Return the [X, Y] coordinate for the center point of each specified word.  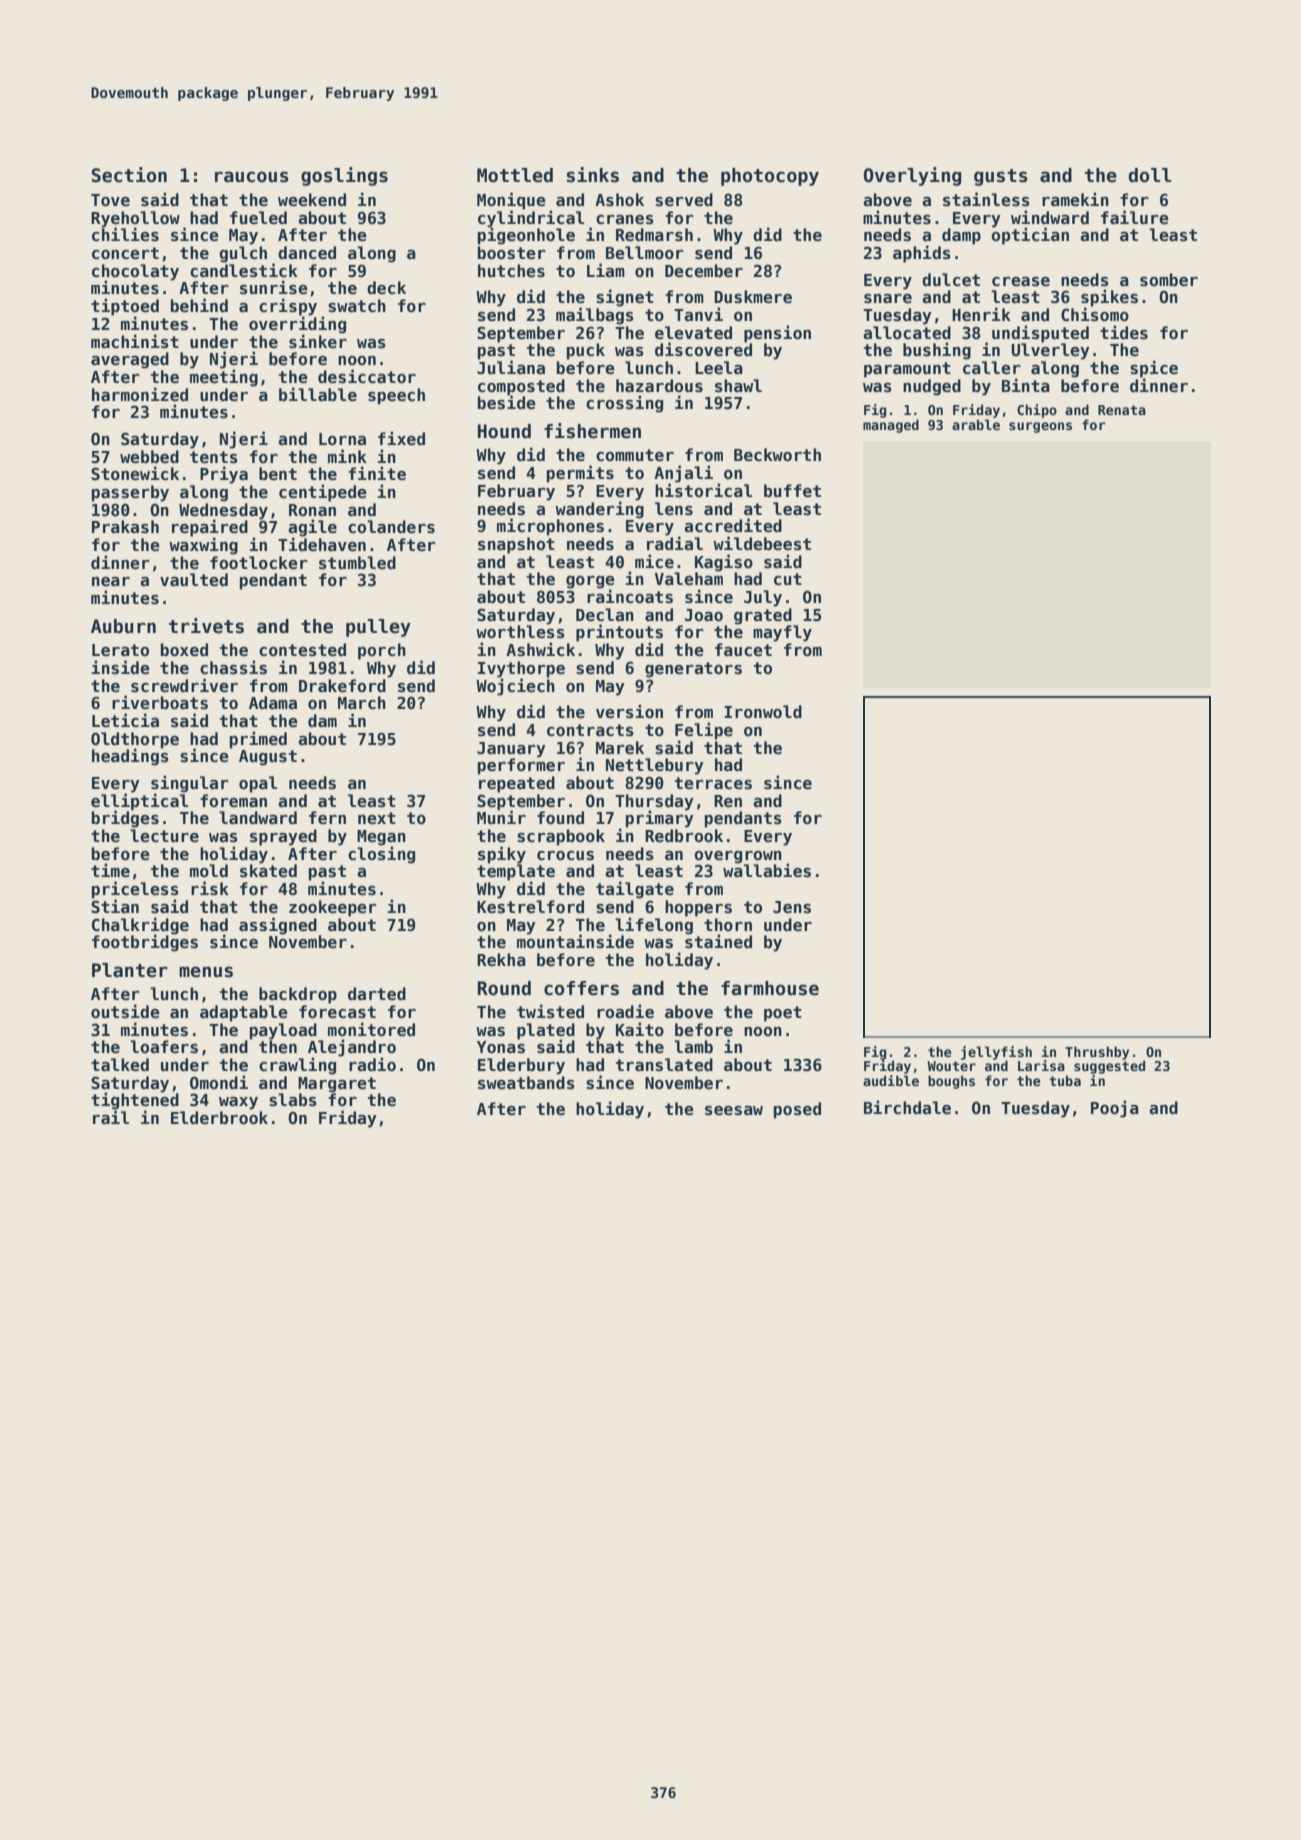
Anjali [683, 474]
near [111, 582]
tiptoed [125, 307]
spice [1154, 369]
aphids [922, 254]
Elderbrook [219, 1118]
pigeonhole [526, 236]
